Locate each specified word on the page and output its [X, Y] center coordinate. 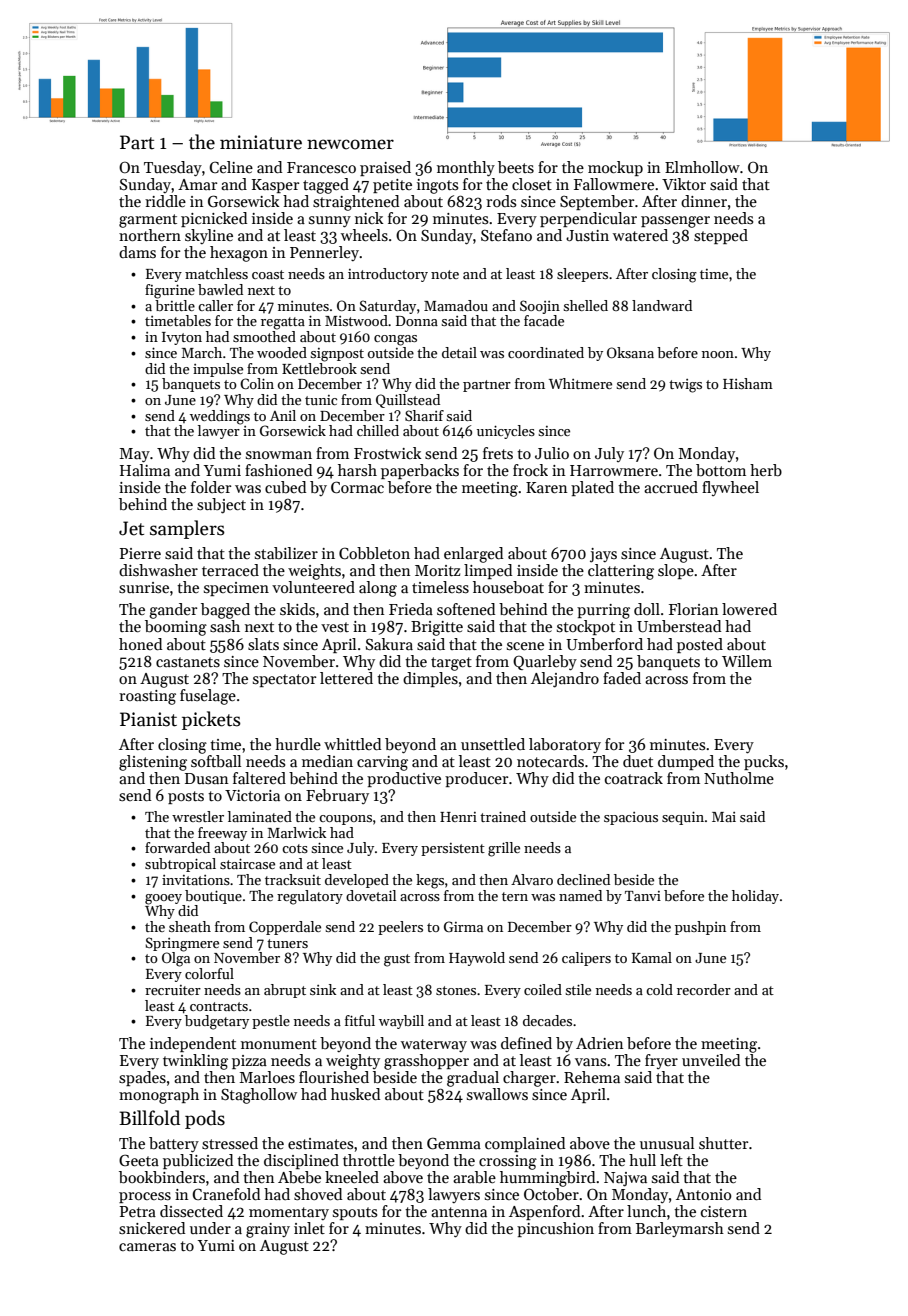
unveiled [711, 1060]
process [145, 1197]
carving [382, 763]
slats [263, 644]
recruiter [173, 990]
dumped [686, 762]
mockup [615, 168]
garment [148, 221]
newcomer [350, 144]
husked [355, 1094]
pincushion [555, 1229]
